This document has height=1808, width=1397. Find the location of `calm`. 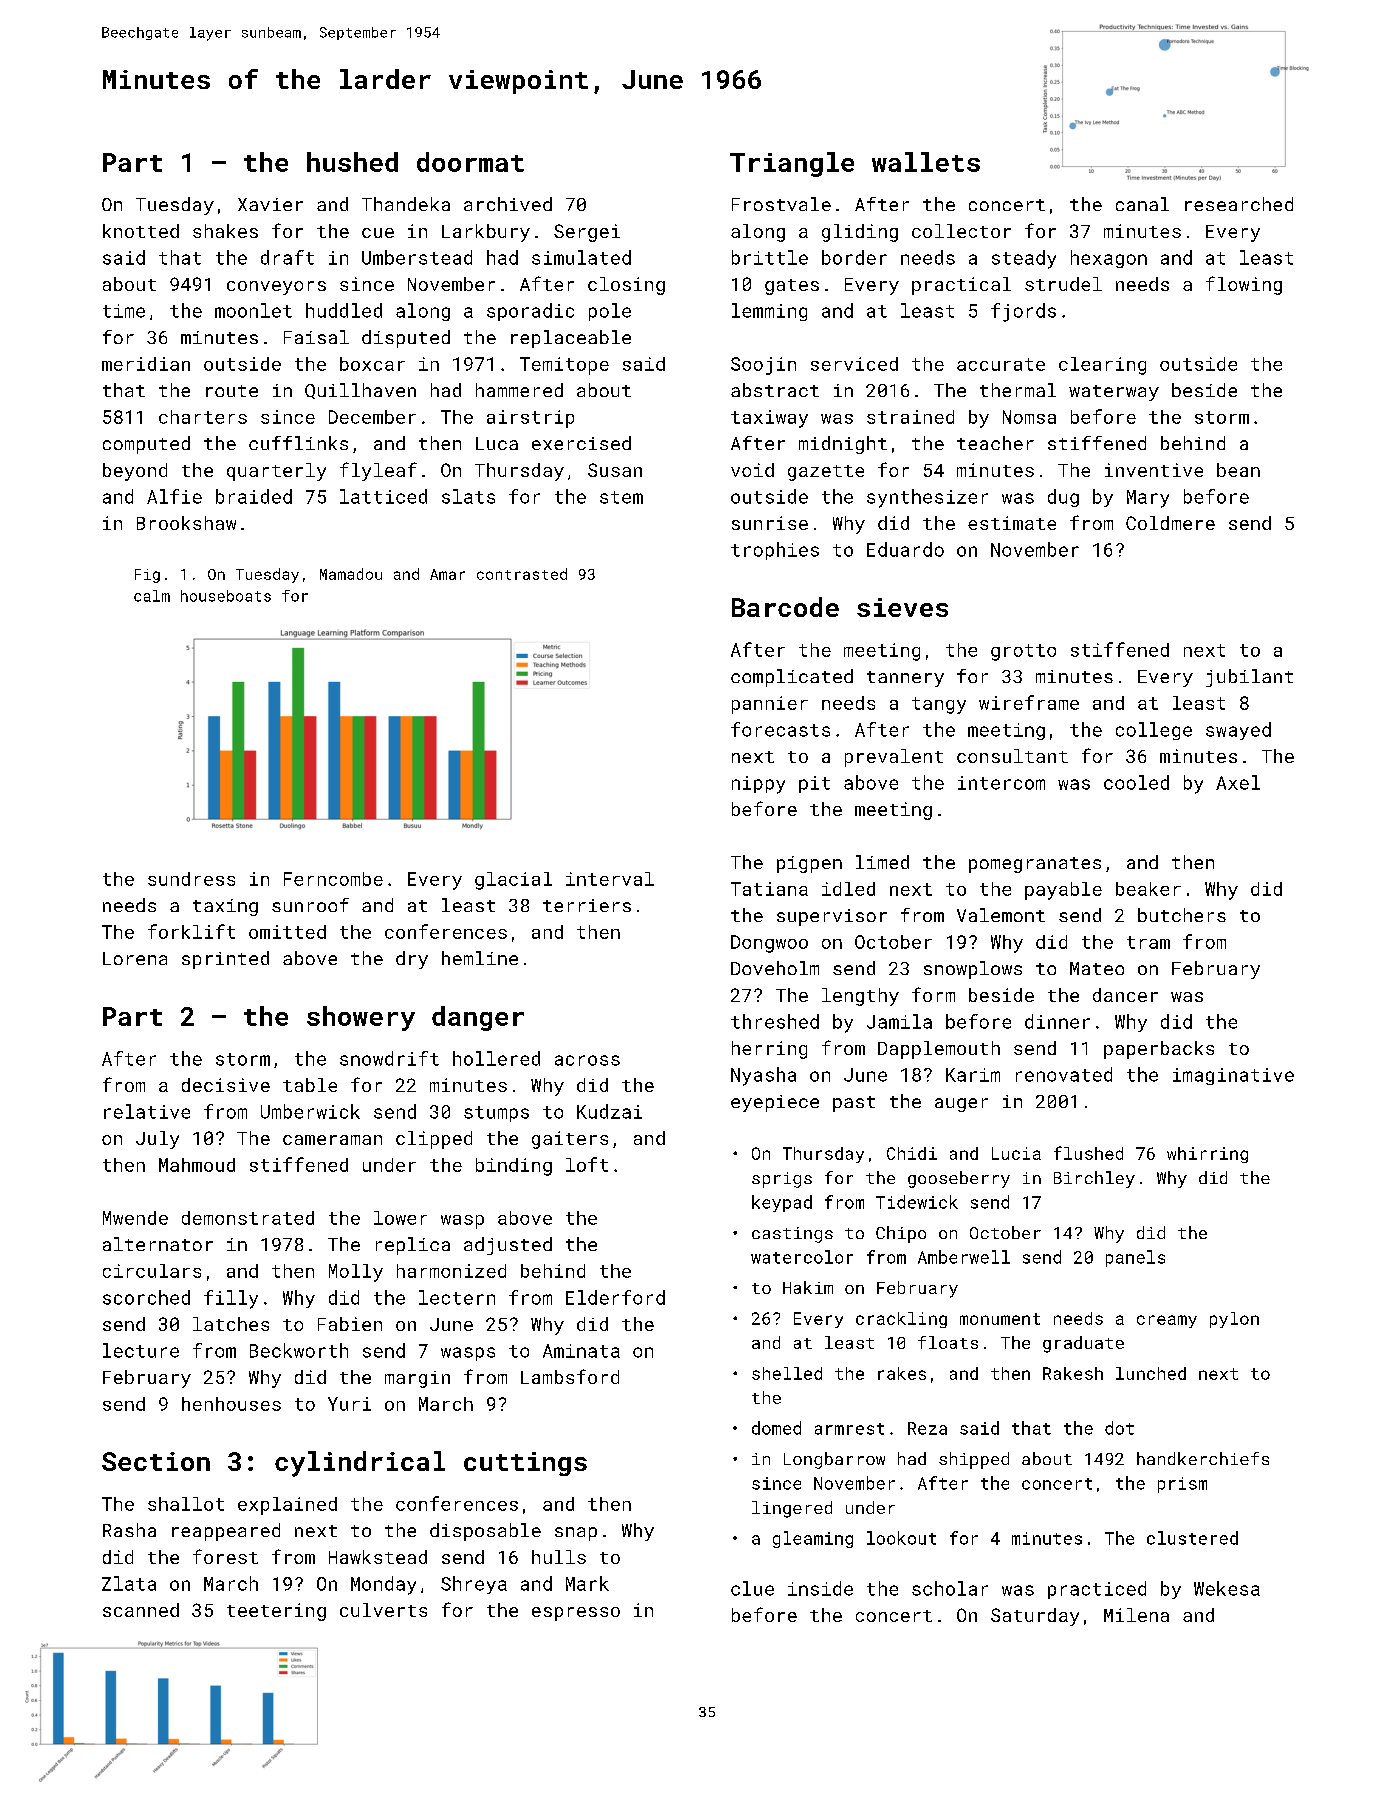

calm is located at coordinates (152, 596).
